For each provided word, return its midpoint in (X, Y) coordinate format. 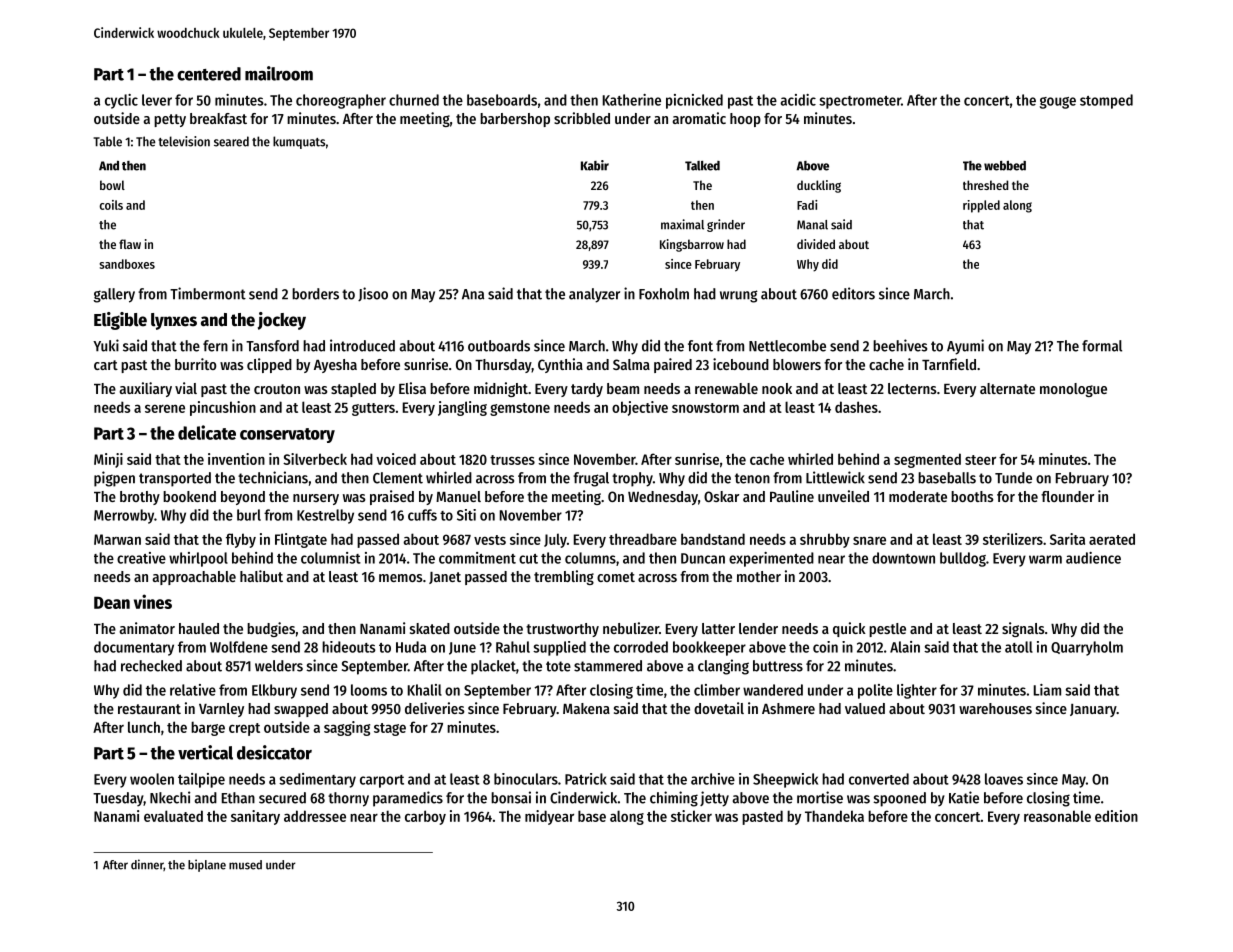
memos (401, 578)
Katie (964, 797)
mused (245, 865)
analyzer (594, 295)
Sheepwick (785, 780)
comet (616, 577)
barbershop (515, 120)
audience (1093, 558)
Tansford (272, 346)
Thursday (503, 366)
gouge (1058, 103)
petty (170, 120)
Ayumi (965, 347)
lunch (144, 727)
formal (1102, 346)
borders (315, 294)
